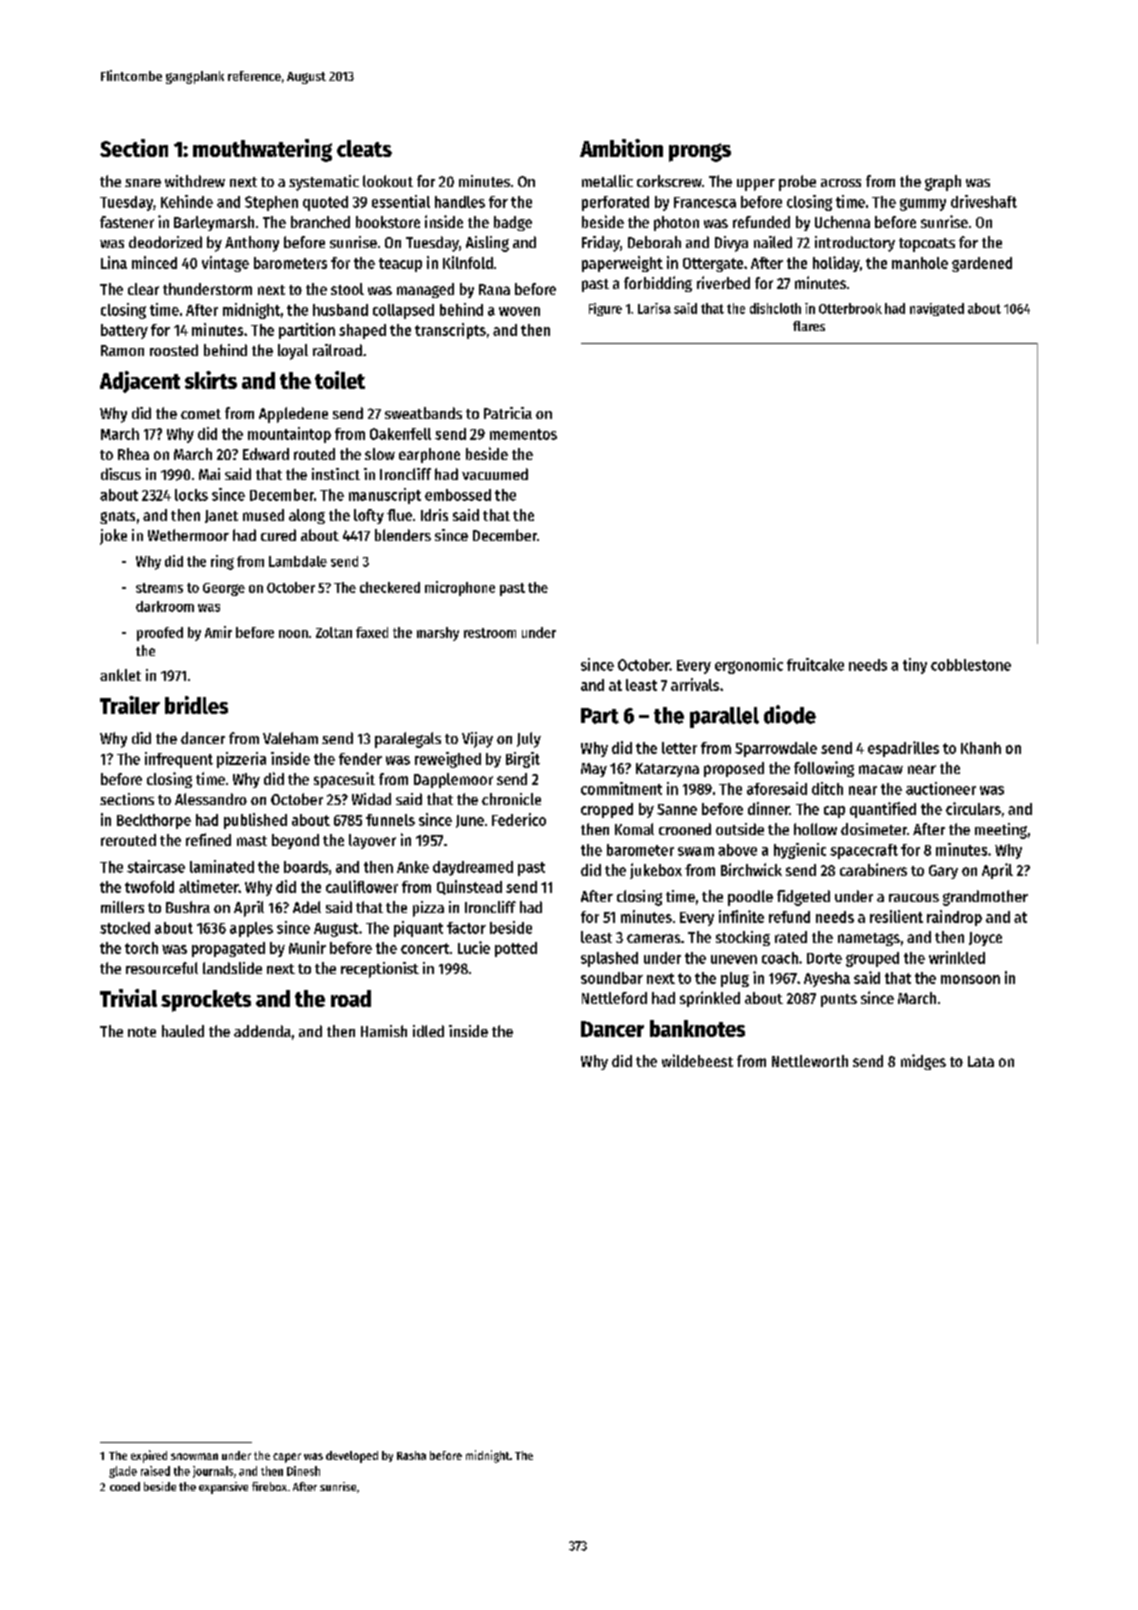  What do you see at coordinates (123, 1472) in the image?
I see `glade` at bounding box center [123, 1472].
